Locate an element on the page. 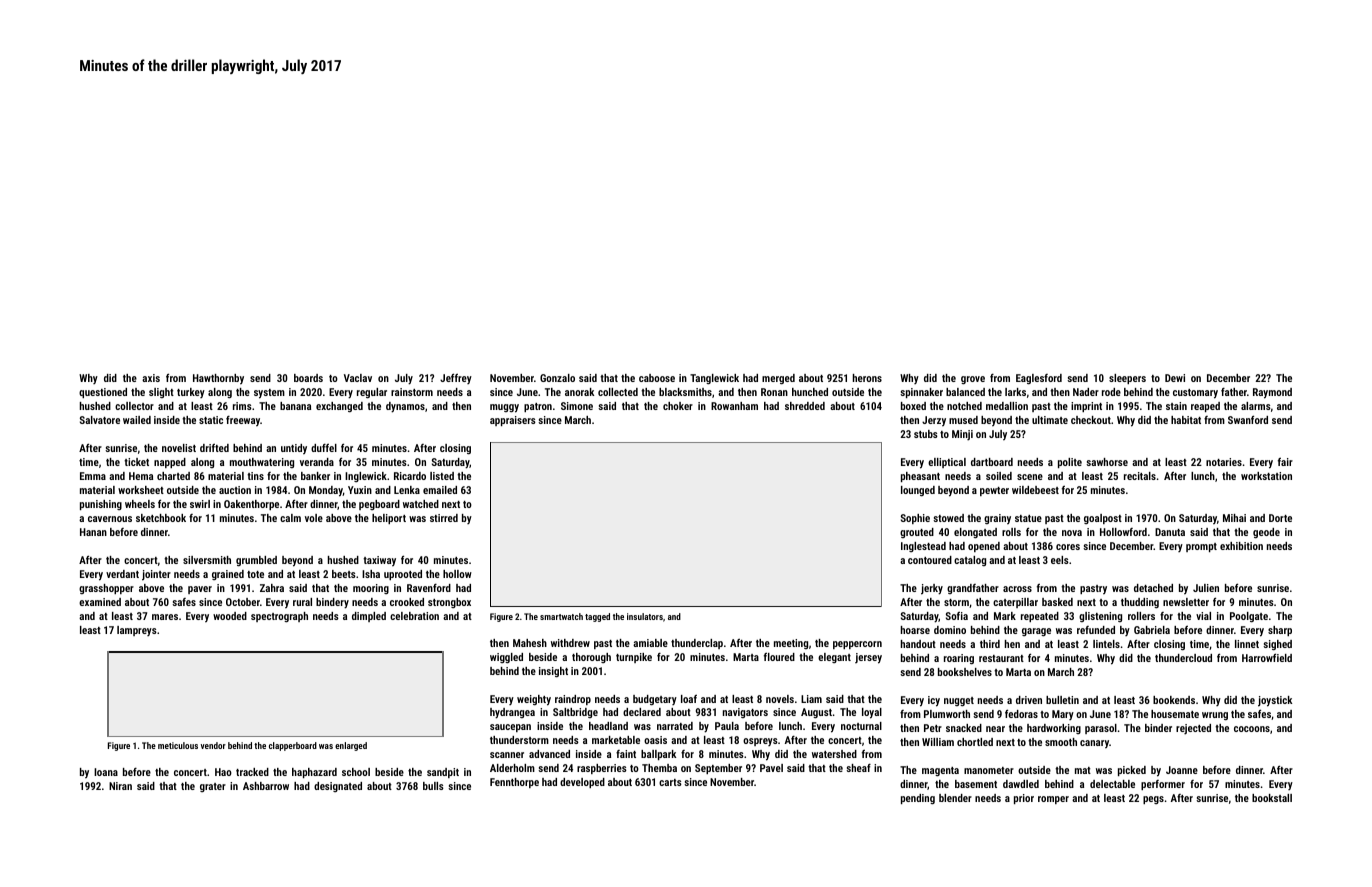 The width and height of the document is (1372, 887). insulators is located at coordinates (645, 616).
